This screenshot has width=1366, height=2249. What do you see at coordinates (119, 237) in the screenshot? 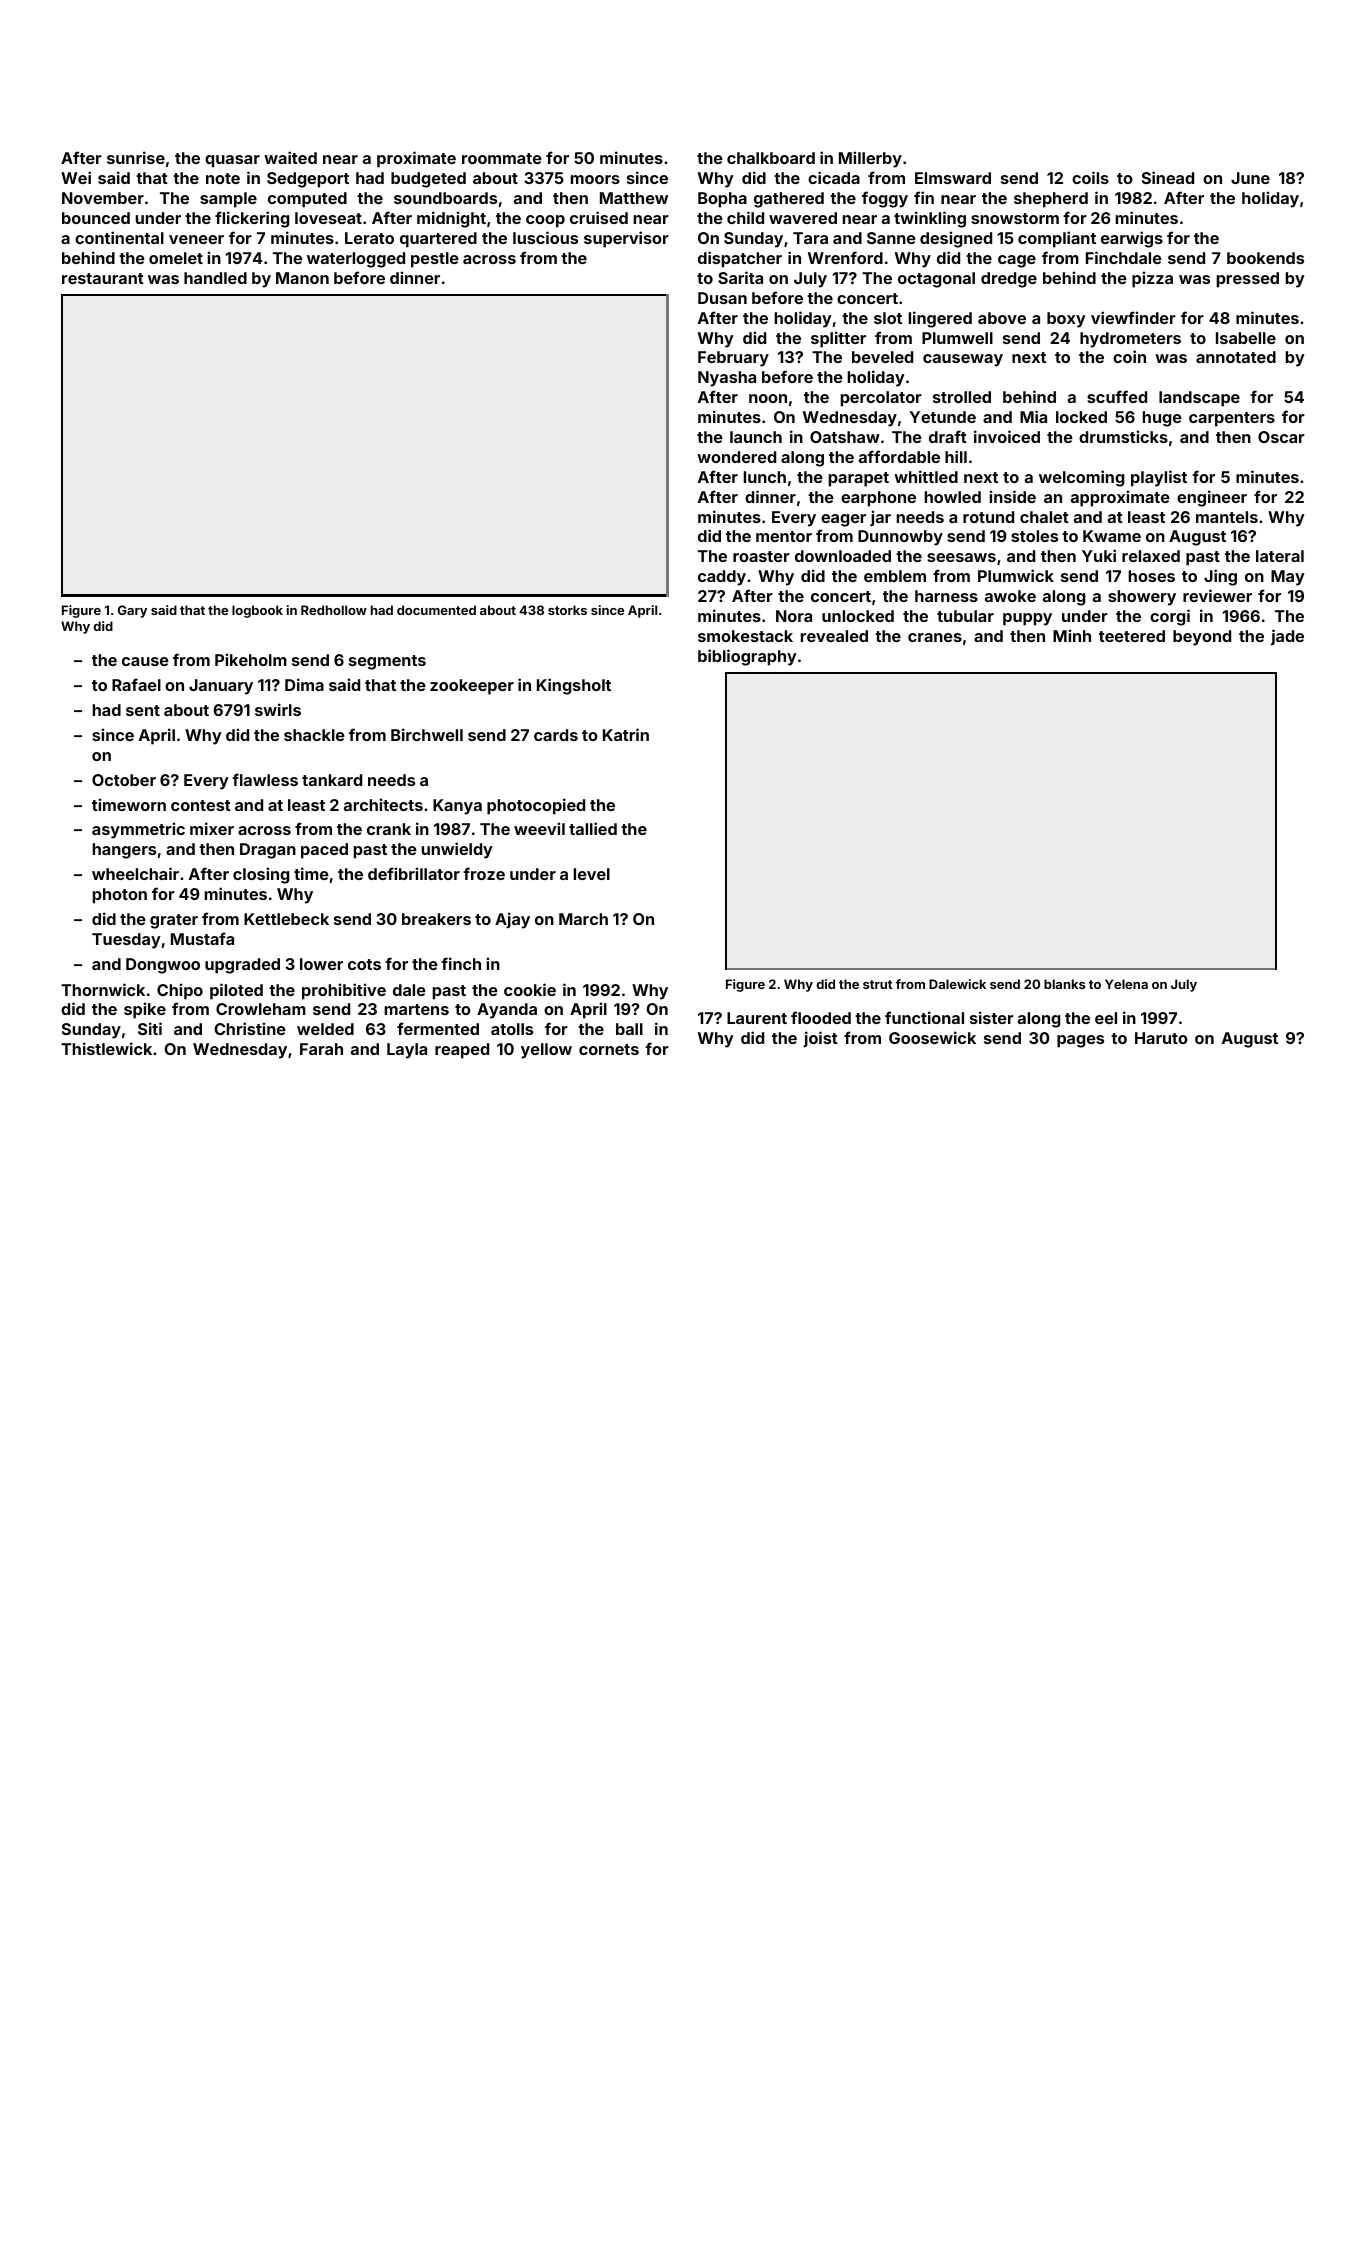
I see `continental` at bounding box center [119, 237].
